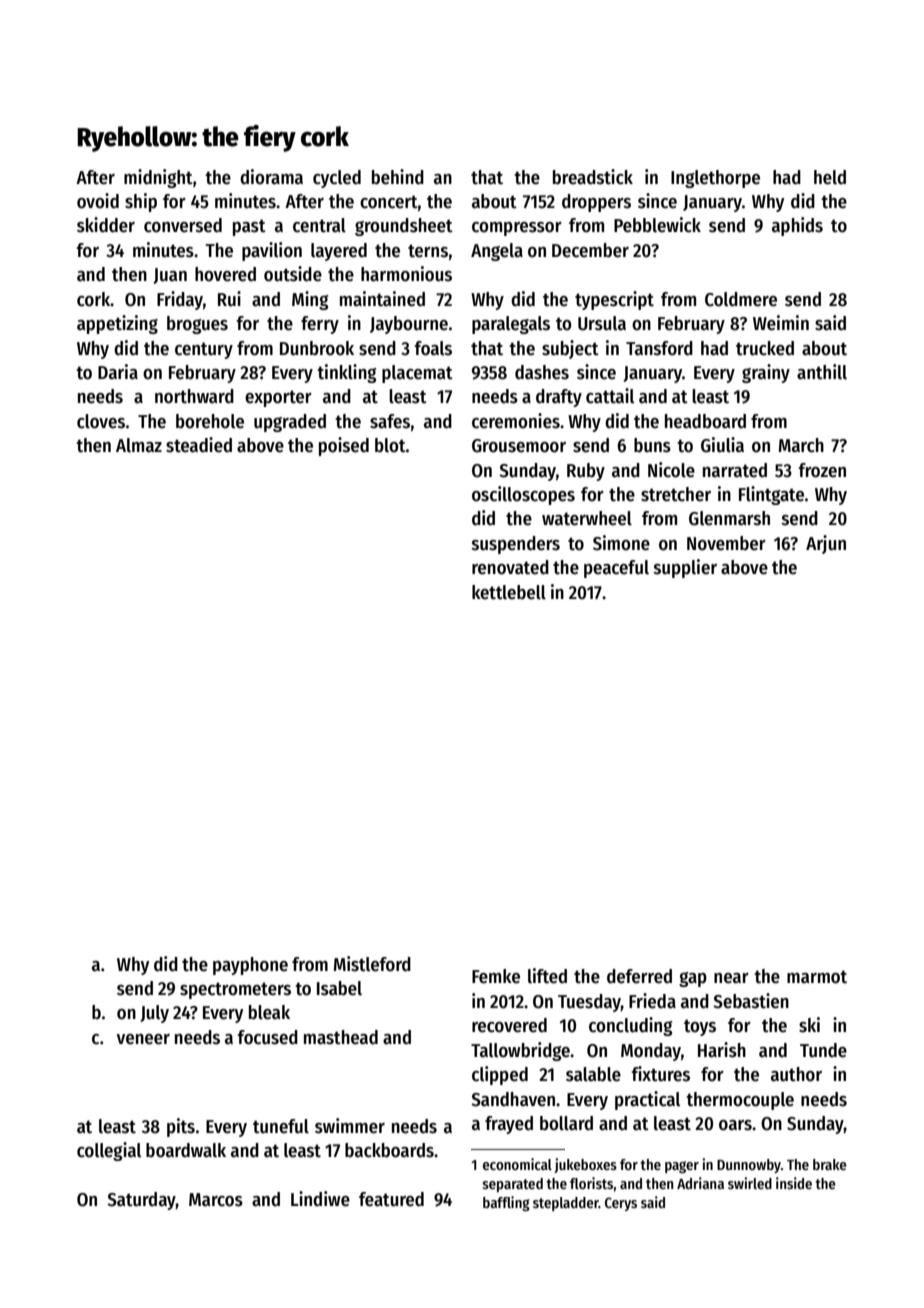  What do you see at coordinates (141, 1201) in the screenshot?
I see `Saturday` at bounding box center [141, 1201].
